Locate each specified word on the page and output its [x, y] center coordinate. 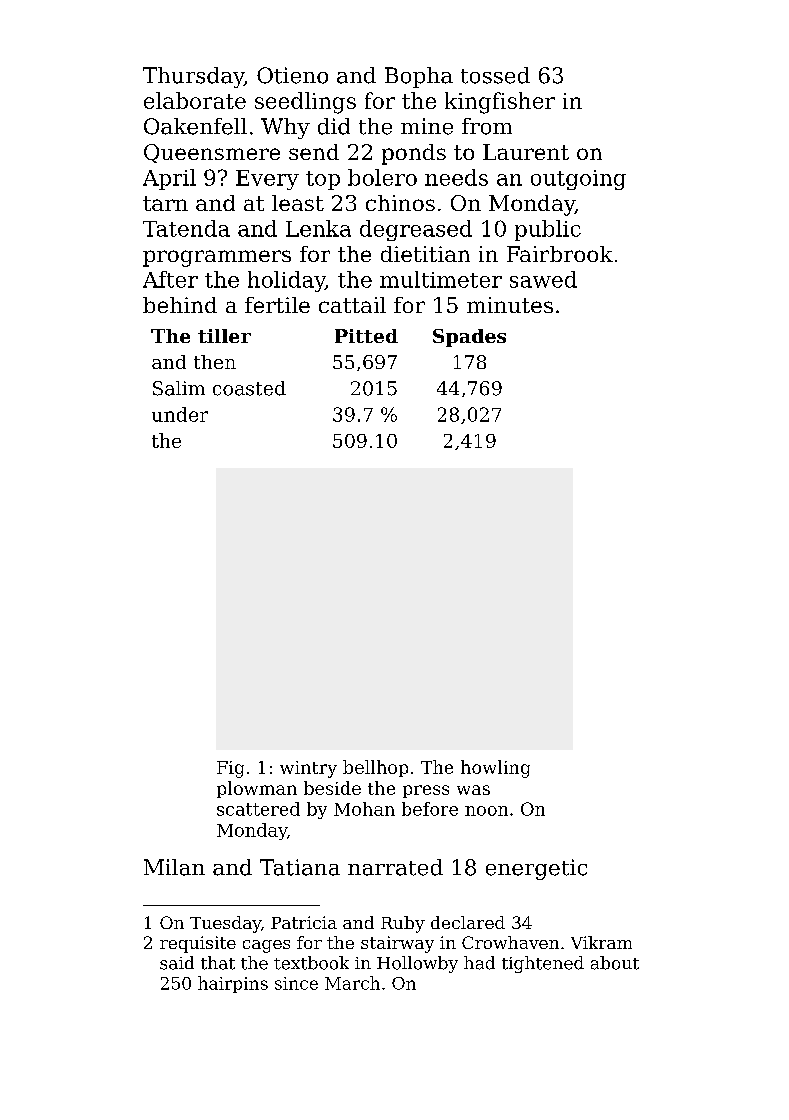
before [430, 809]
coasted [249, 388]
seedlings [305, 103]
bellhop [375, 768]
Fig [230, 769]
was [473, 790]
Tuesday [225, 924]
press [426, 791]
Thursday [193, 77]
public [548, 230]
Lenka [318, 228]
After [170, 279]
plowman [257, 789]
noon [486, 811]
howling [495, 769]
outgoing [578, 180]
